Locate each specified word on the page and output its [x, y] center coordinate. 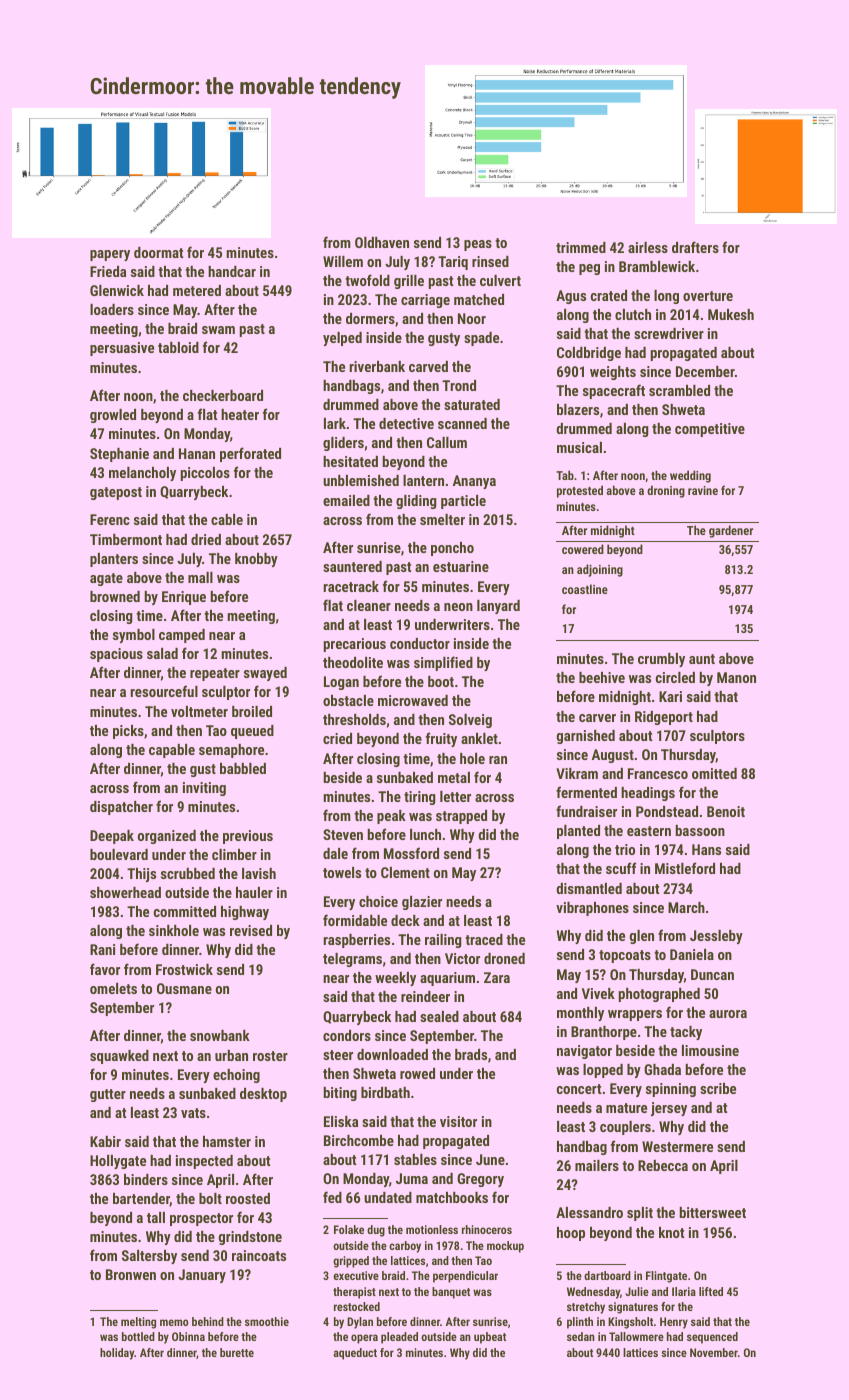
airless [648, 247]
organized [167, 837]
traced [484, 939]
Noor [472, 318]
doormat [158, 252]
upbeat [490, 1338]
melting [138, 1323]
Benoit [726, 811]
